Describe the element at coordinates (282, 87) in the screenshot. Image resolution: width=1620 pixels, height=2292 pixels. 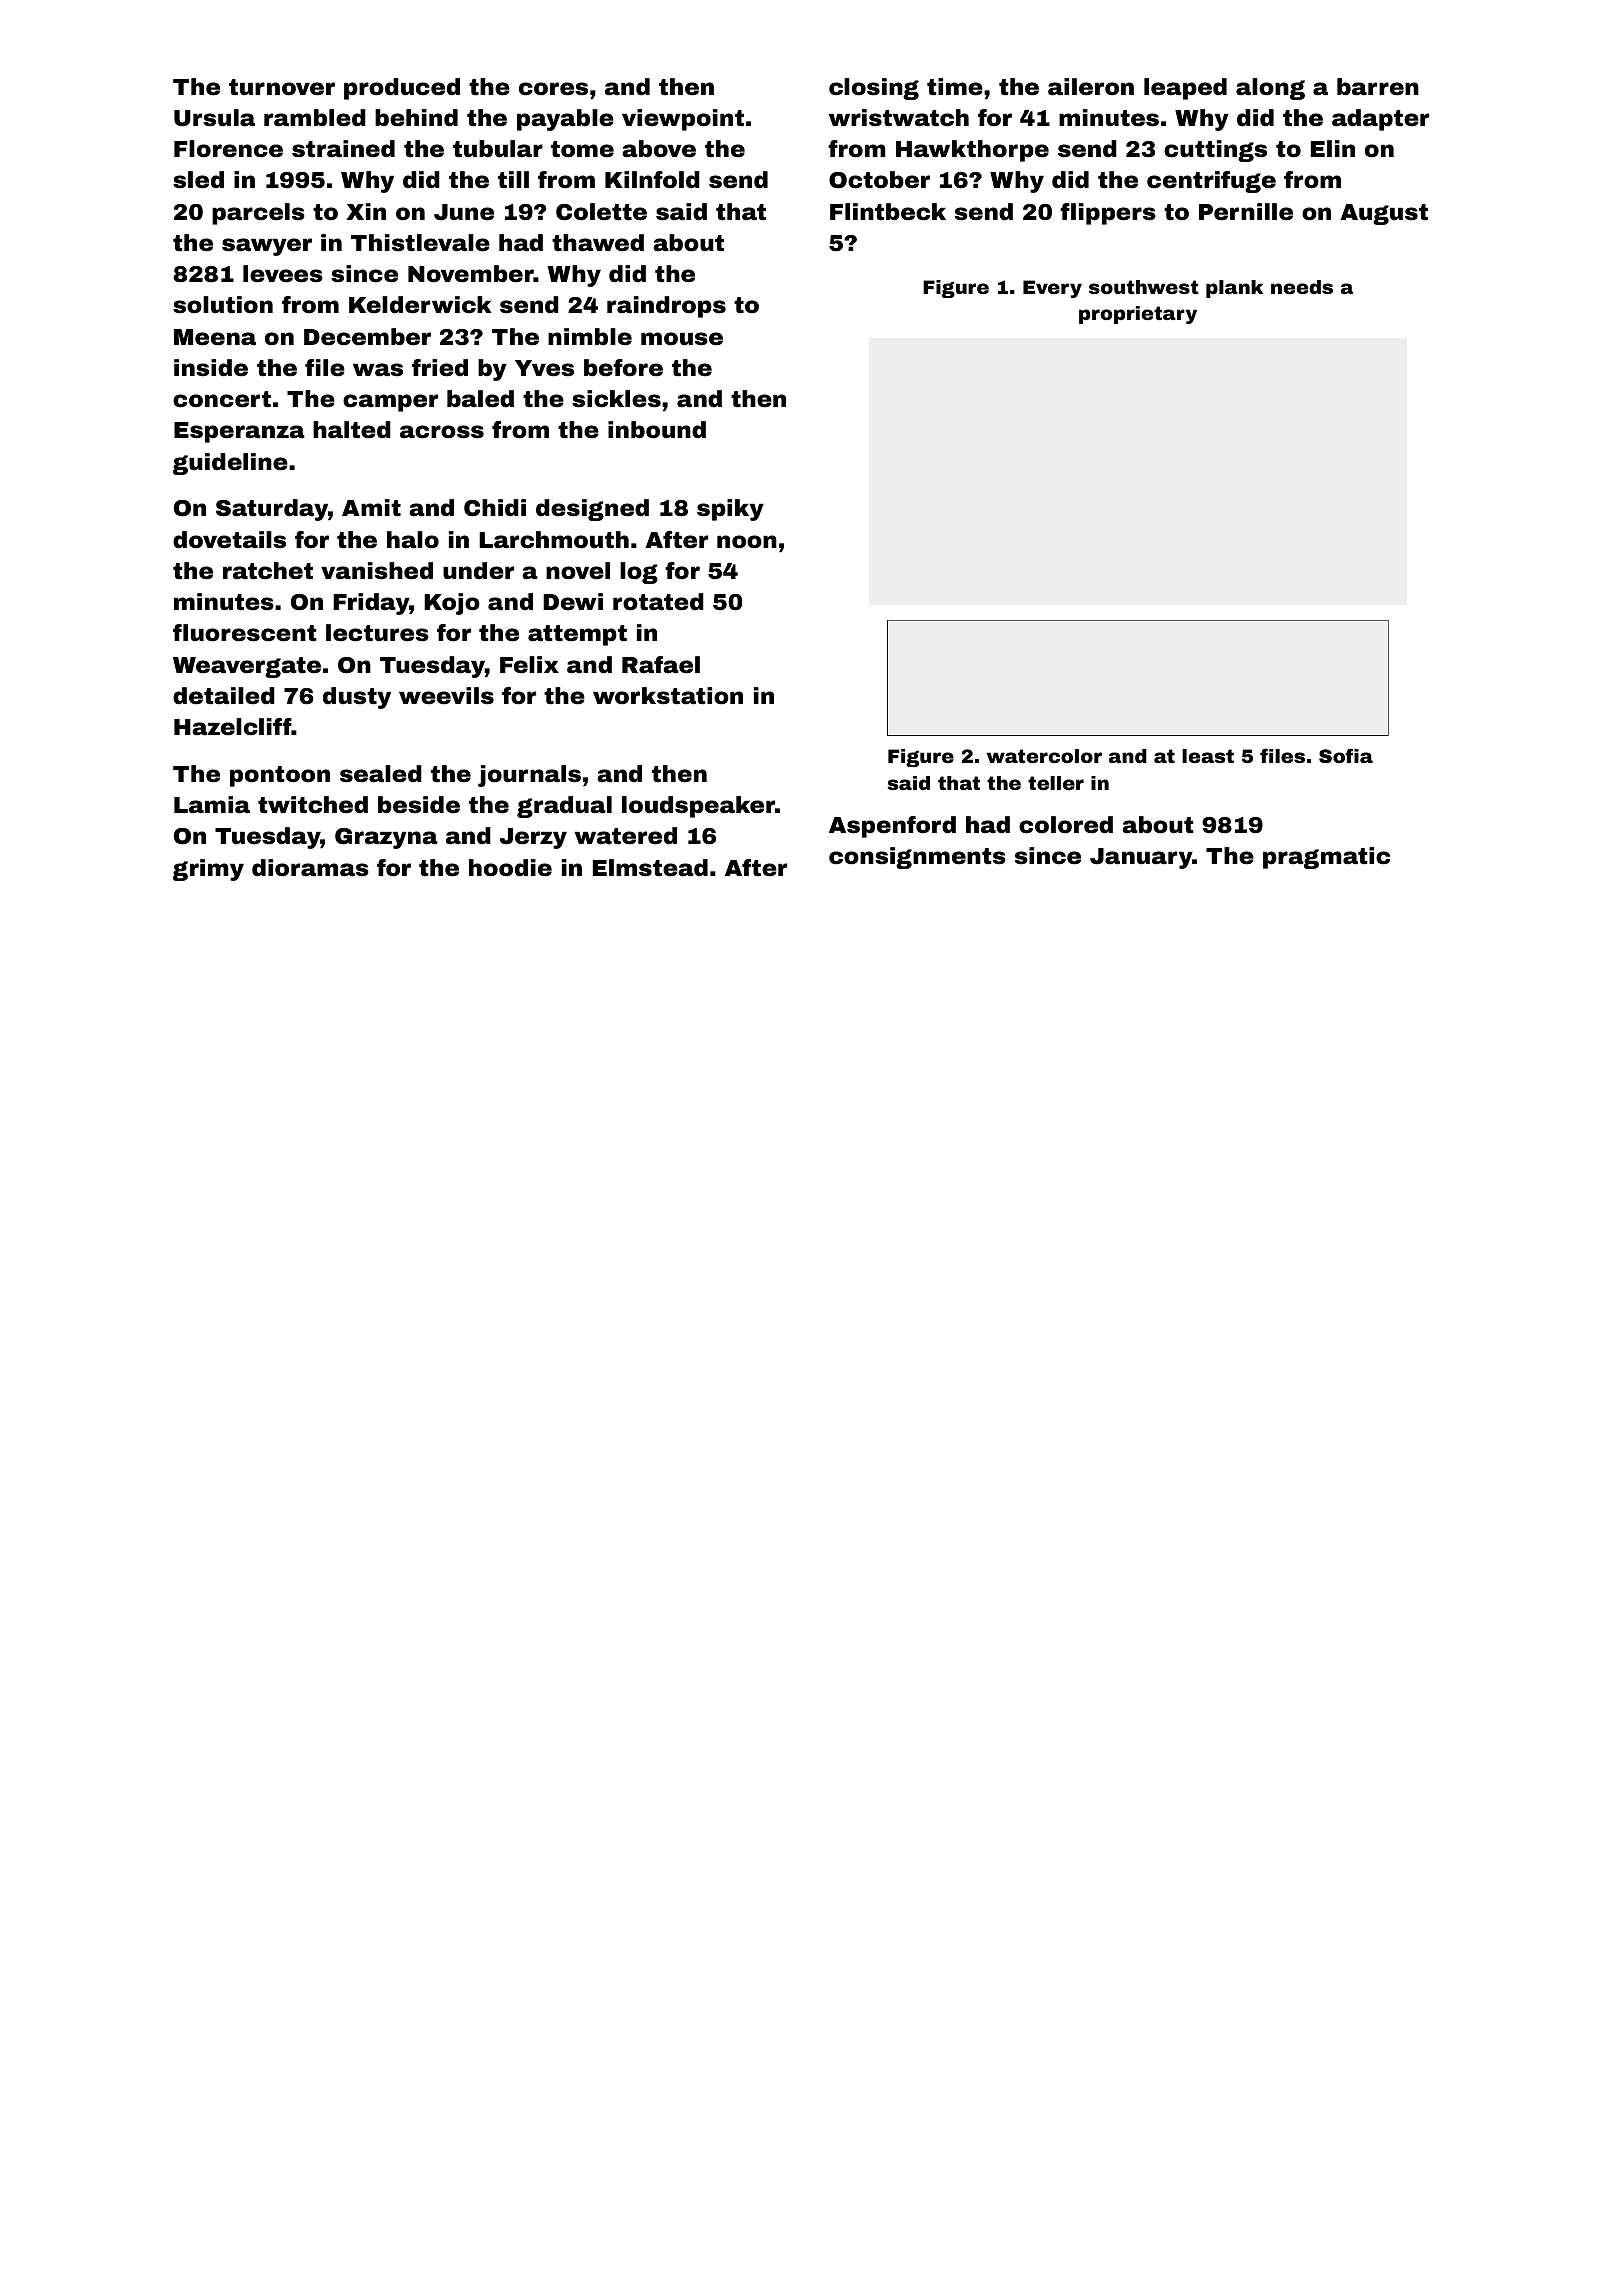
I see `turnover` at that location.
